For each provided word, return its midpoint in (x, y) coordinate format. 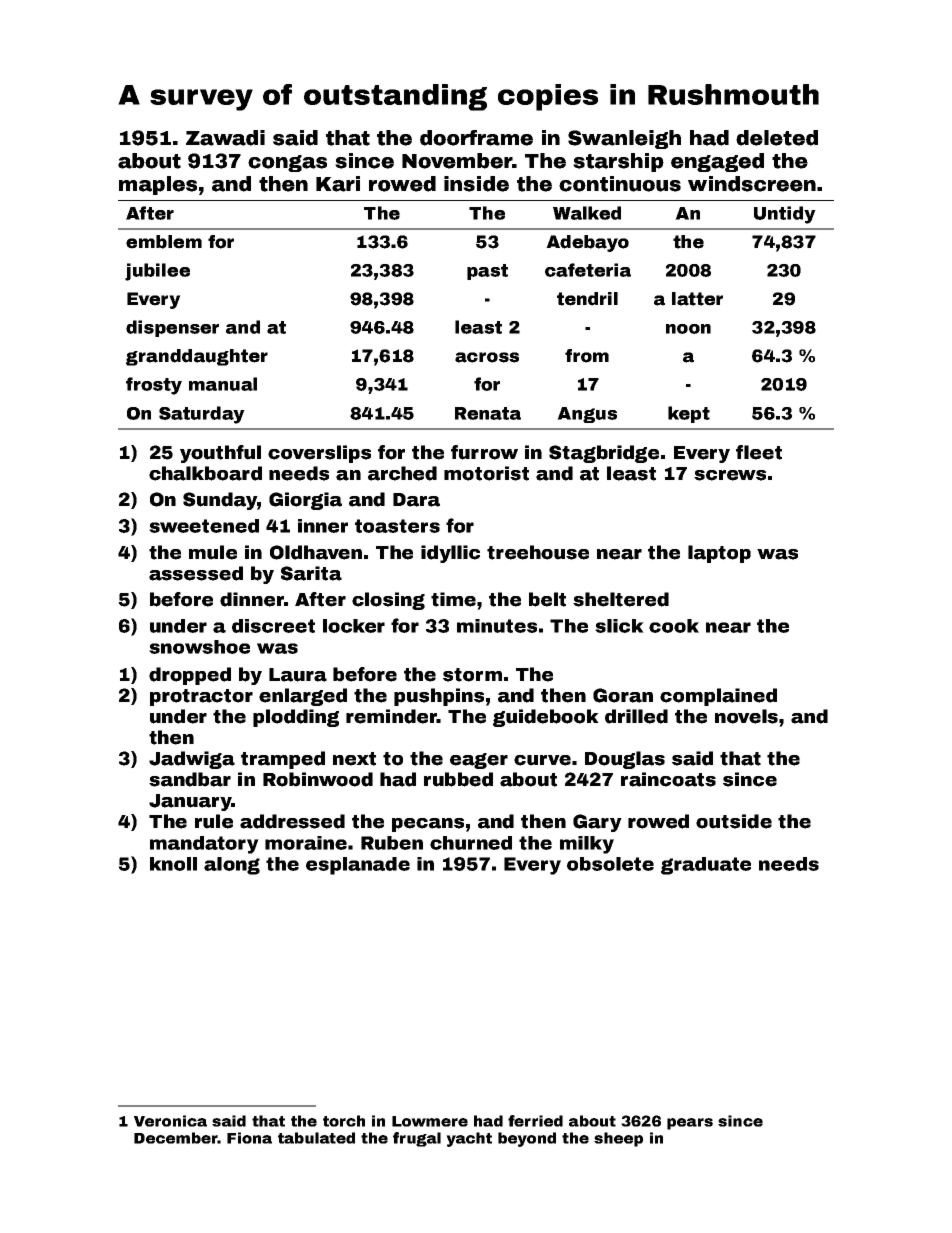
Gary (597, 823)
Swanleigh (624, 139)
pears (690, 1124)
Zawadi (225, 138)
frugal (417, 1139)
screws (730, 475)
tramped (283, 760)
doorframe (476, 138)
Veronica (170, 1121)
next (354, 759)
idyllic (450, 554)
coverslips (319, 454)
